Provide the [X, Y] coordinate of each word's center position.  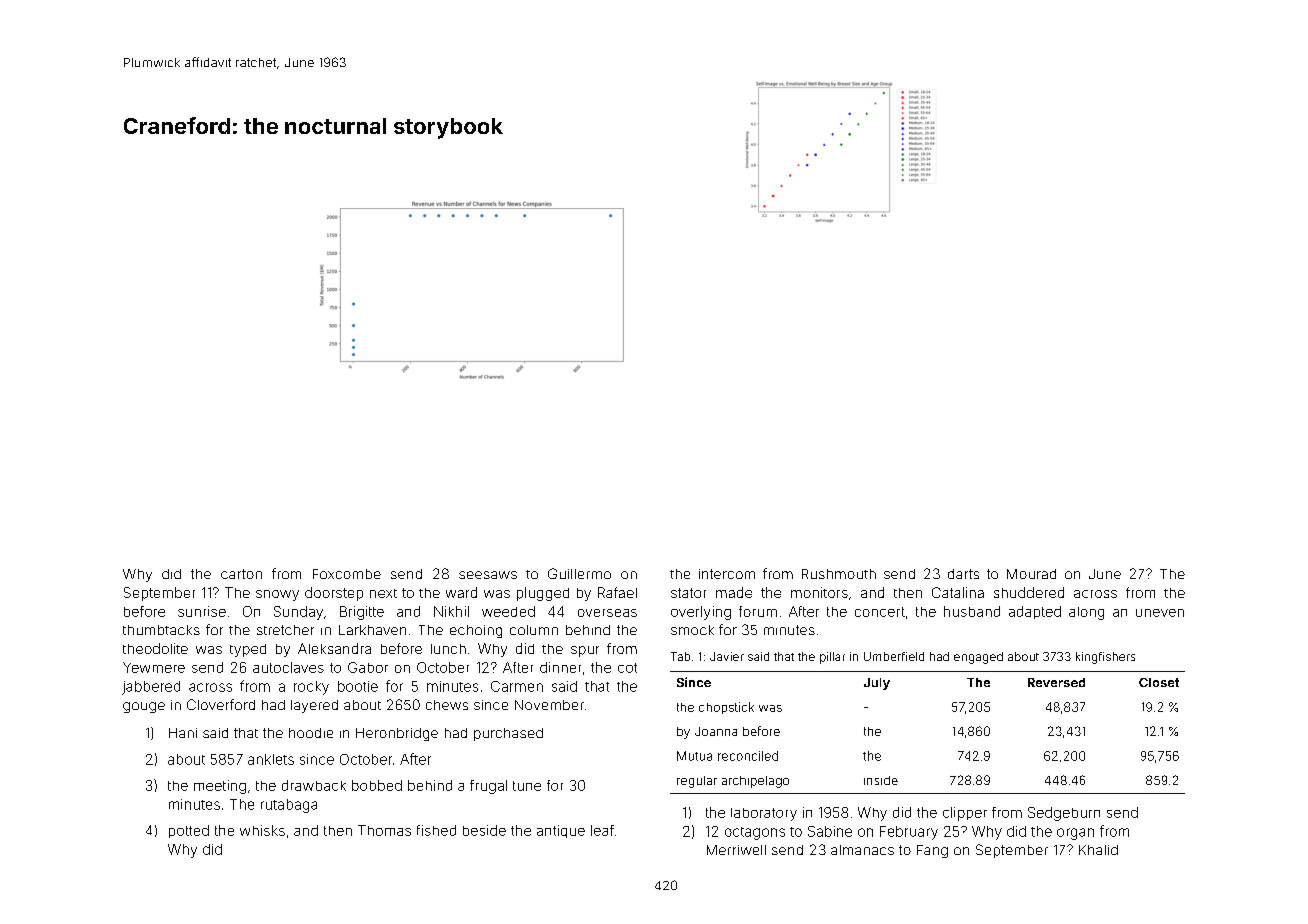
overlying [701, 613]
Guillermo [579, 573]
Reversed [1056, 682]
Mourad [1031, 574]
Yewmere [154, 667]
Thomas [384, 830]
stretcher [285, 630]
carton [241, 574]
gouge [144, 707]
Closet [1159, 682]
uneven [1160, 613]
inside [881, 780]
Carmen [517, 686]
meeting [220, 787]
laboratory [764, 814]
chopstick [726, 708]
